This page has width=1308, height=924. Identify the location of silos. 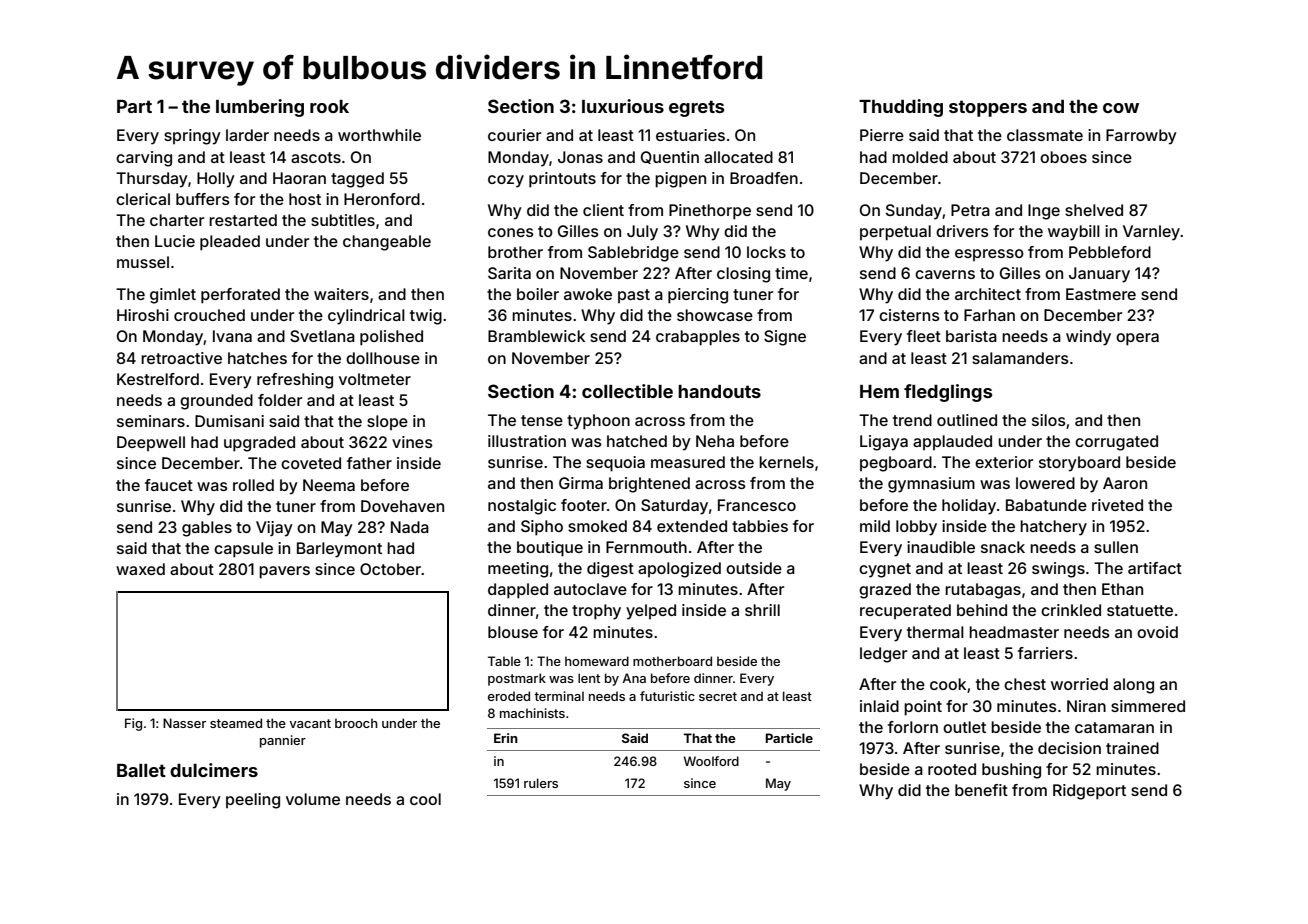
(1049, 420).
